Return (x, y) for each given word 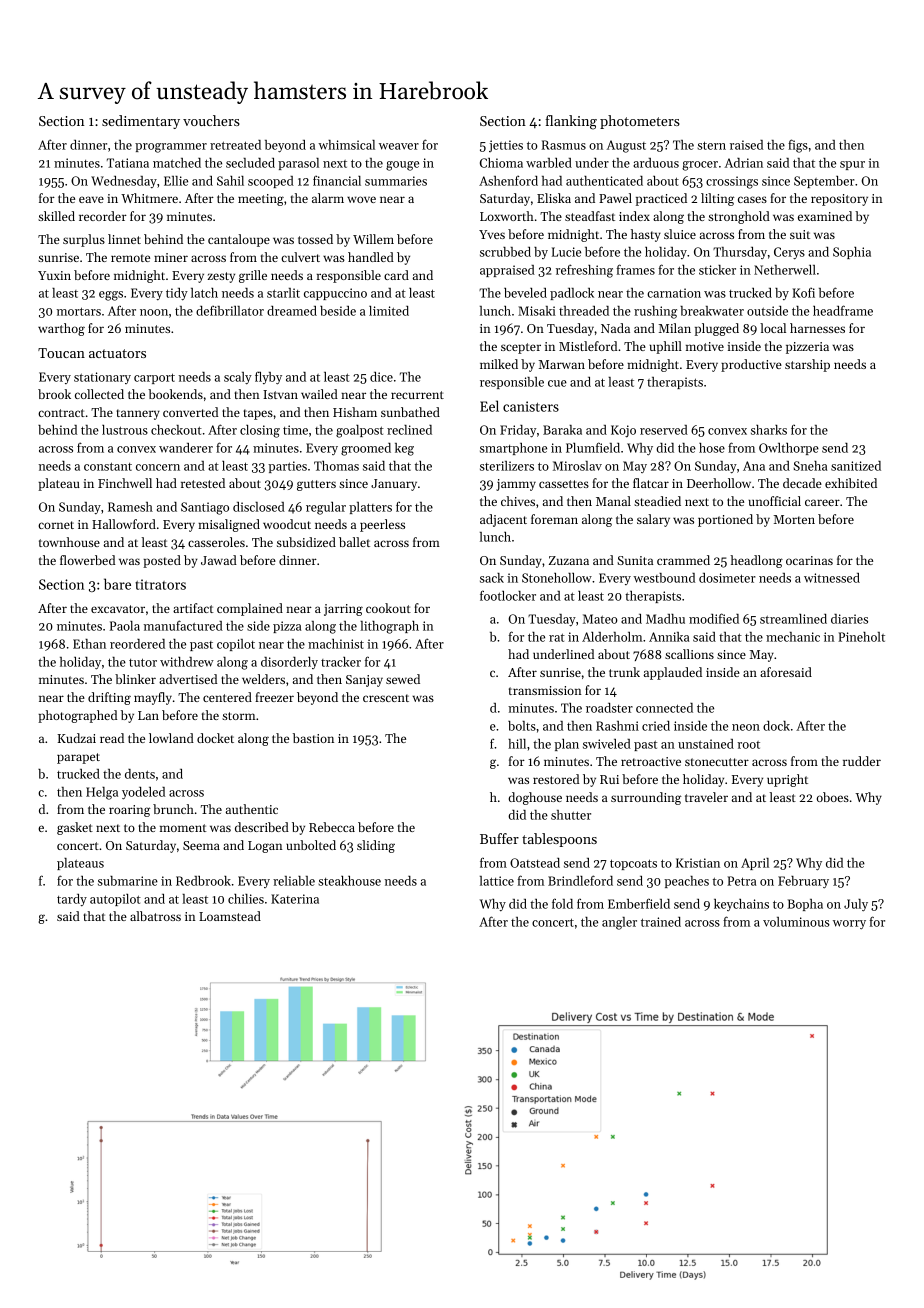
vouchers (211, 120)
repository (839, 200)
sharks (769, 430)
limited (389, 311)
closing (260, 431)
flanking (571, 122)
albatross (155, 916)
